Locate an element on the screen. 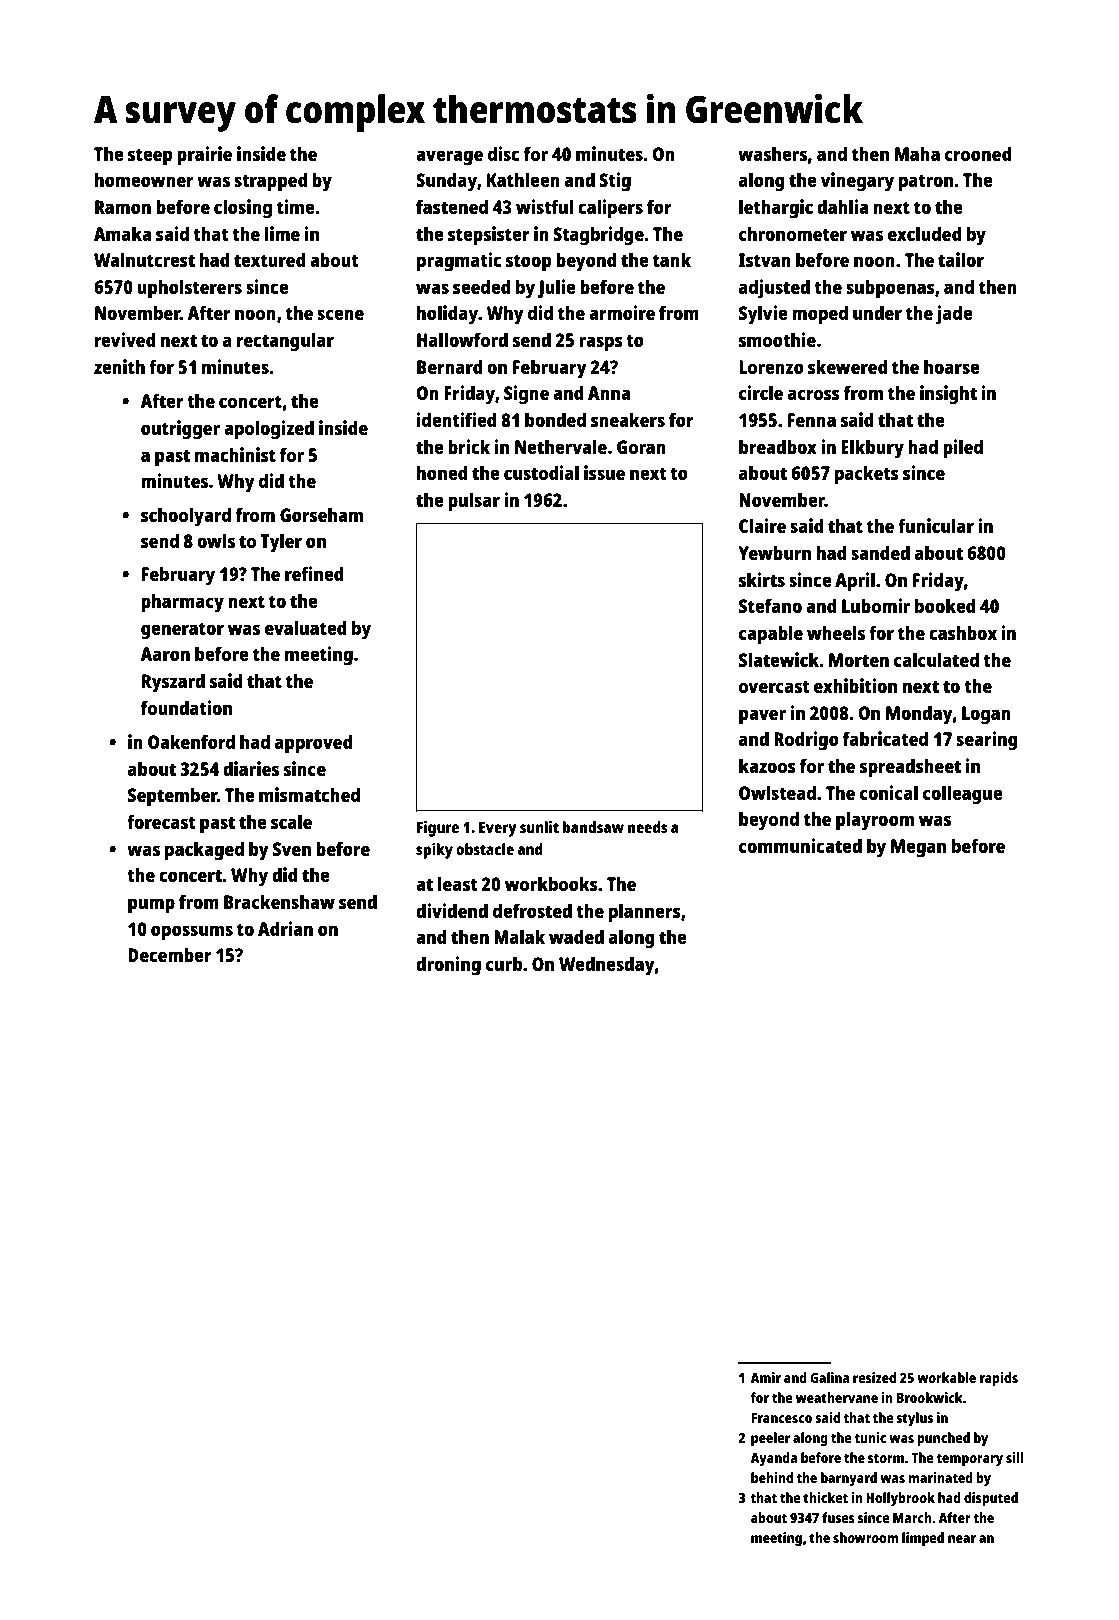  December is located at coordinates (170, 954).
